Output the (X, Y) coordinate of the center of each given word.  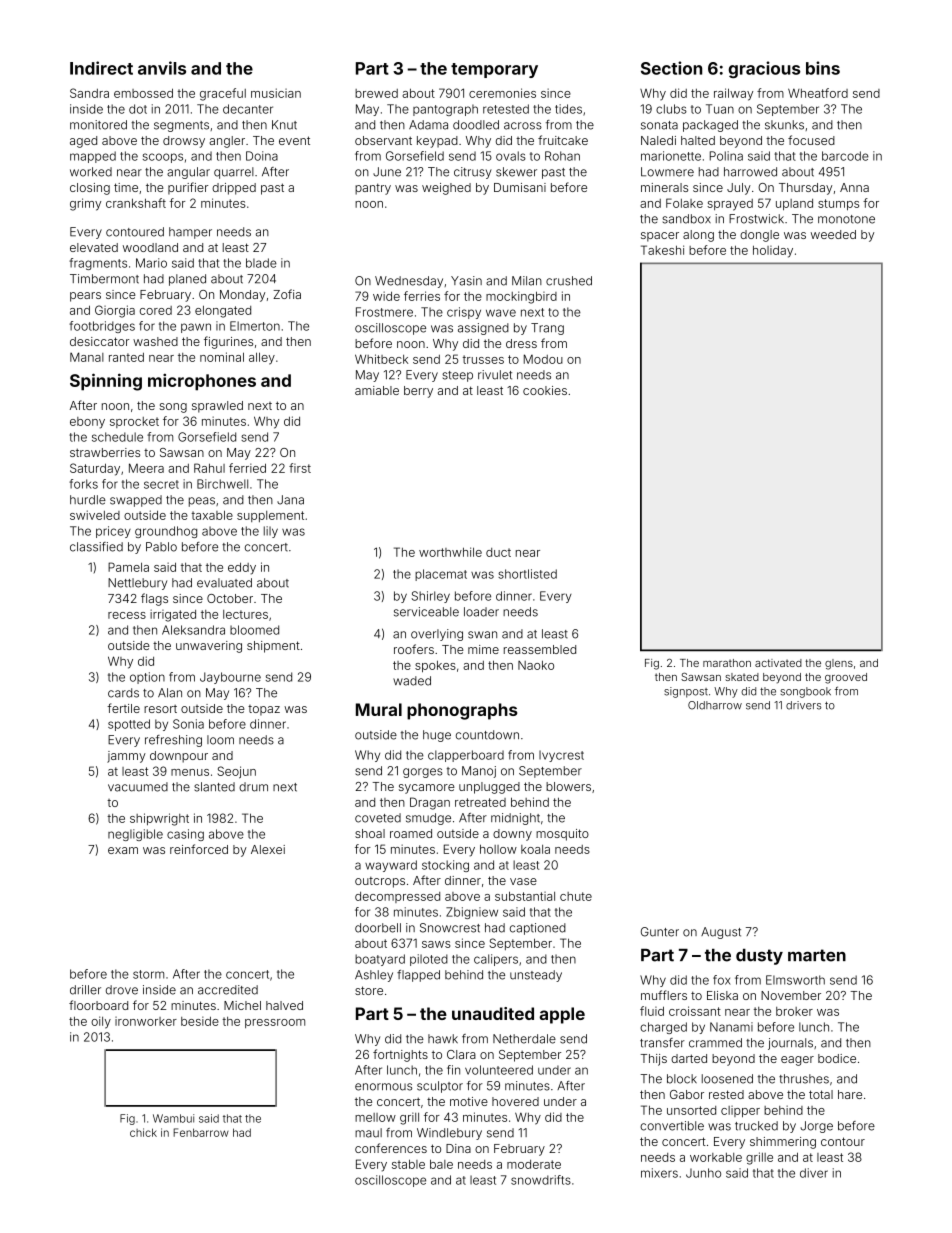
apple (562, 1015)
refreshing (173, 741)
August (721, 933)
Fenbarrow (201, 1132)
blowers (568, 786)
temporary (494, 70)
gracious (764, 69)
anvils (162, 68)
